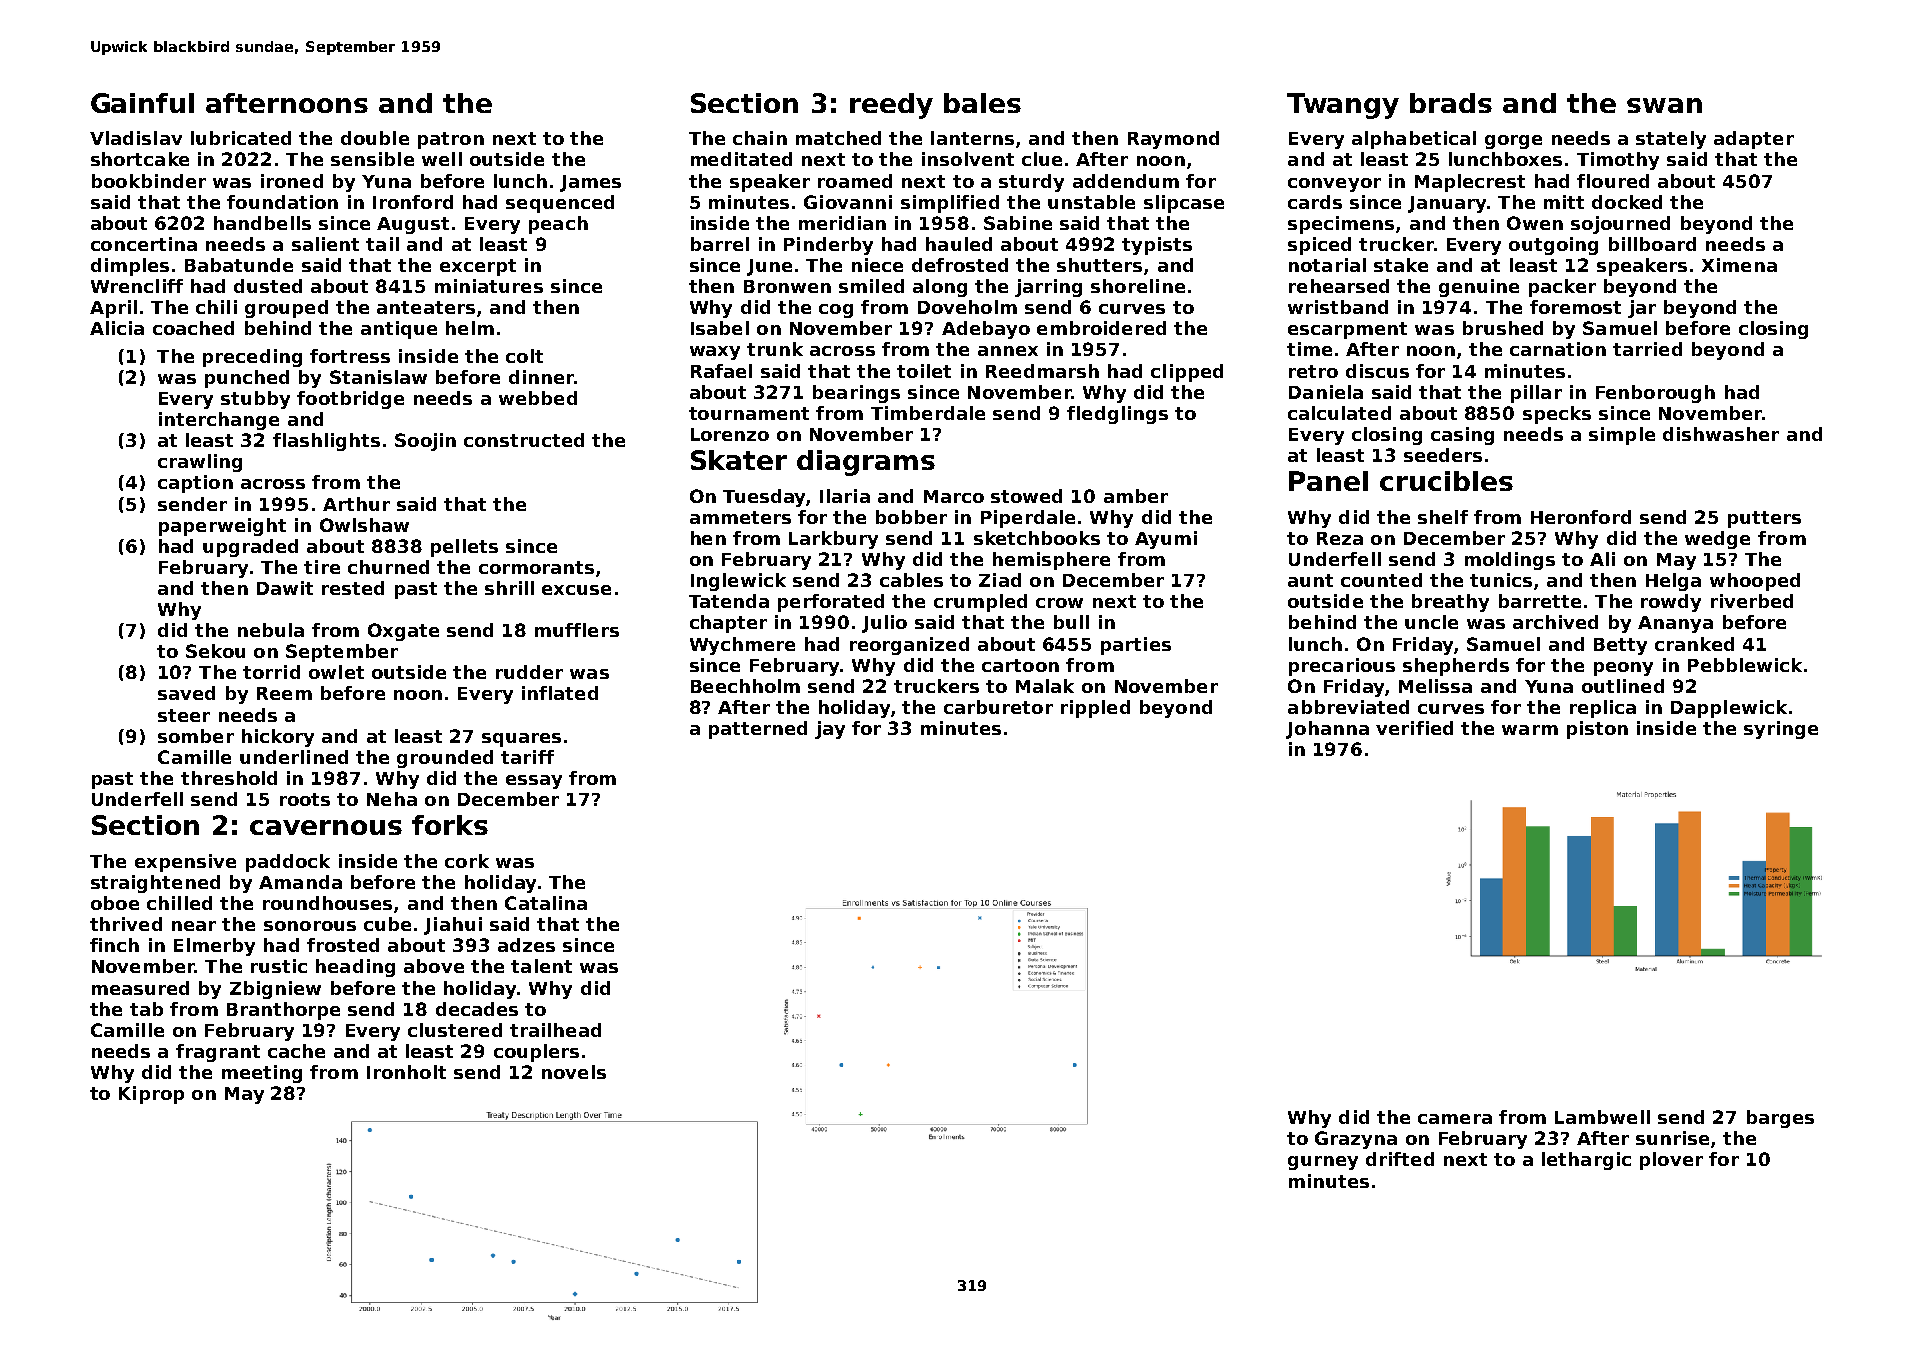 Image resolution: width=1914 pixels, height=1354 pixels. What do you see at coordinates (1510, 561) in the page?
I see `moldings` at bounding box center [1510, 561].
